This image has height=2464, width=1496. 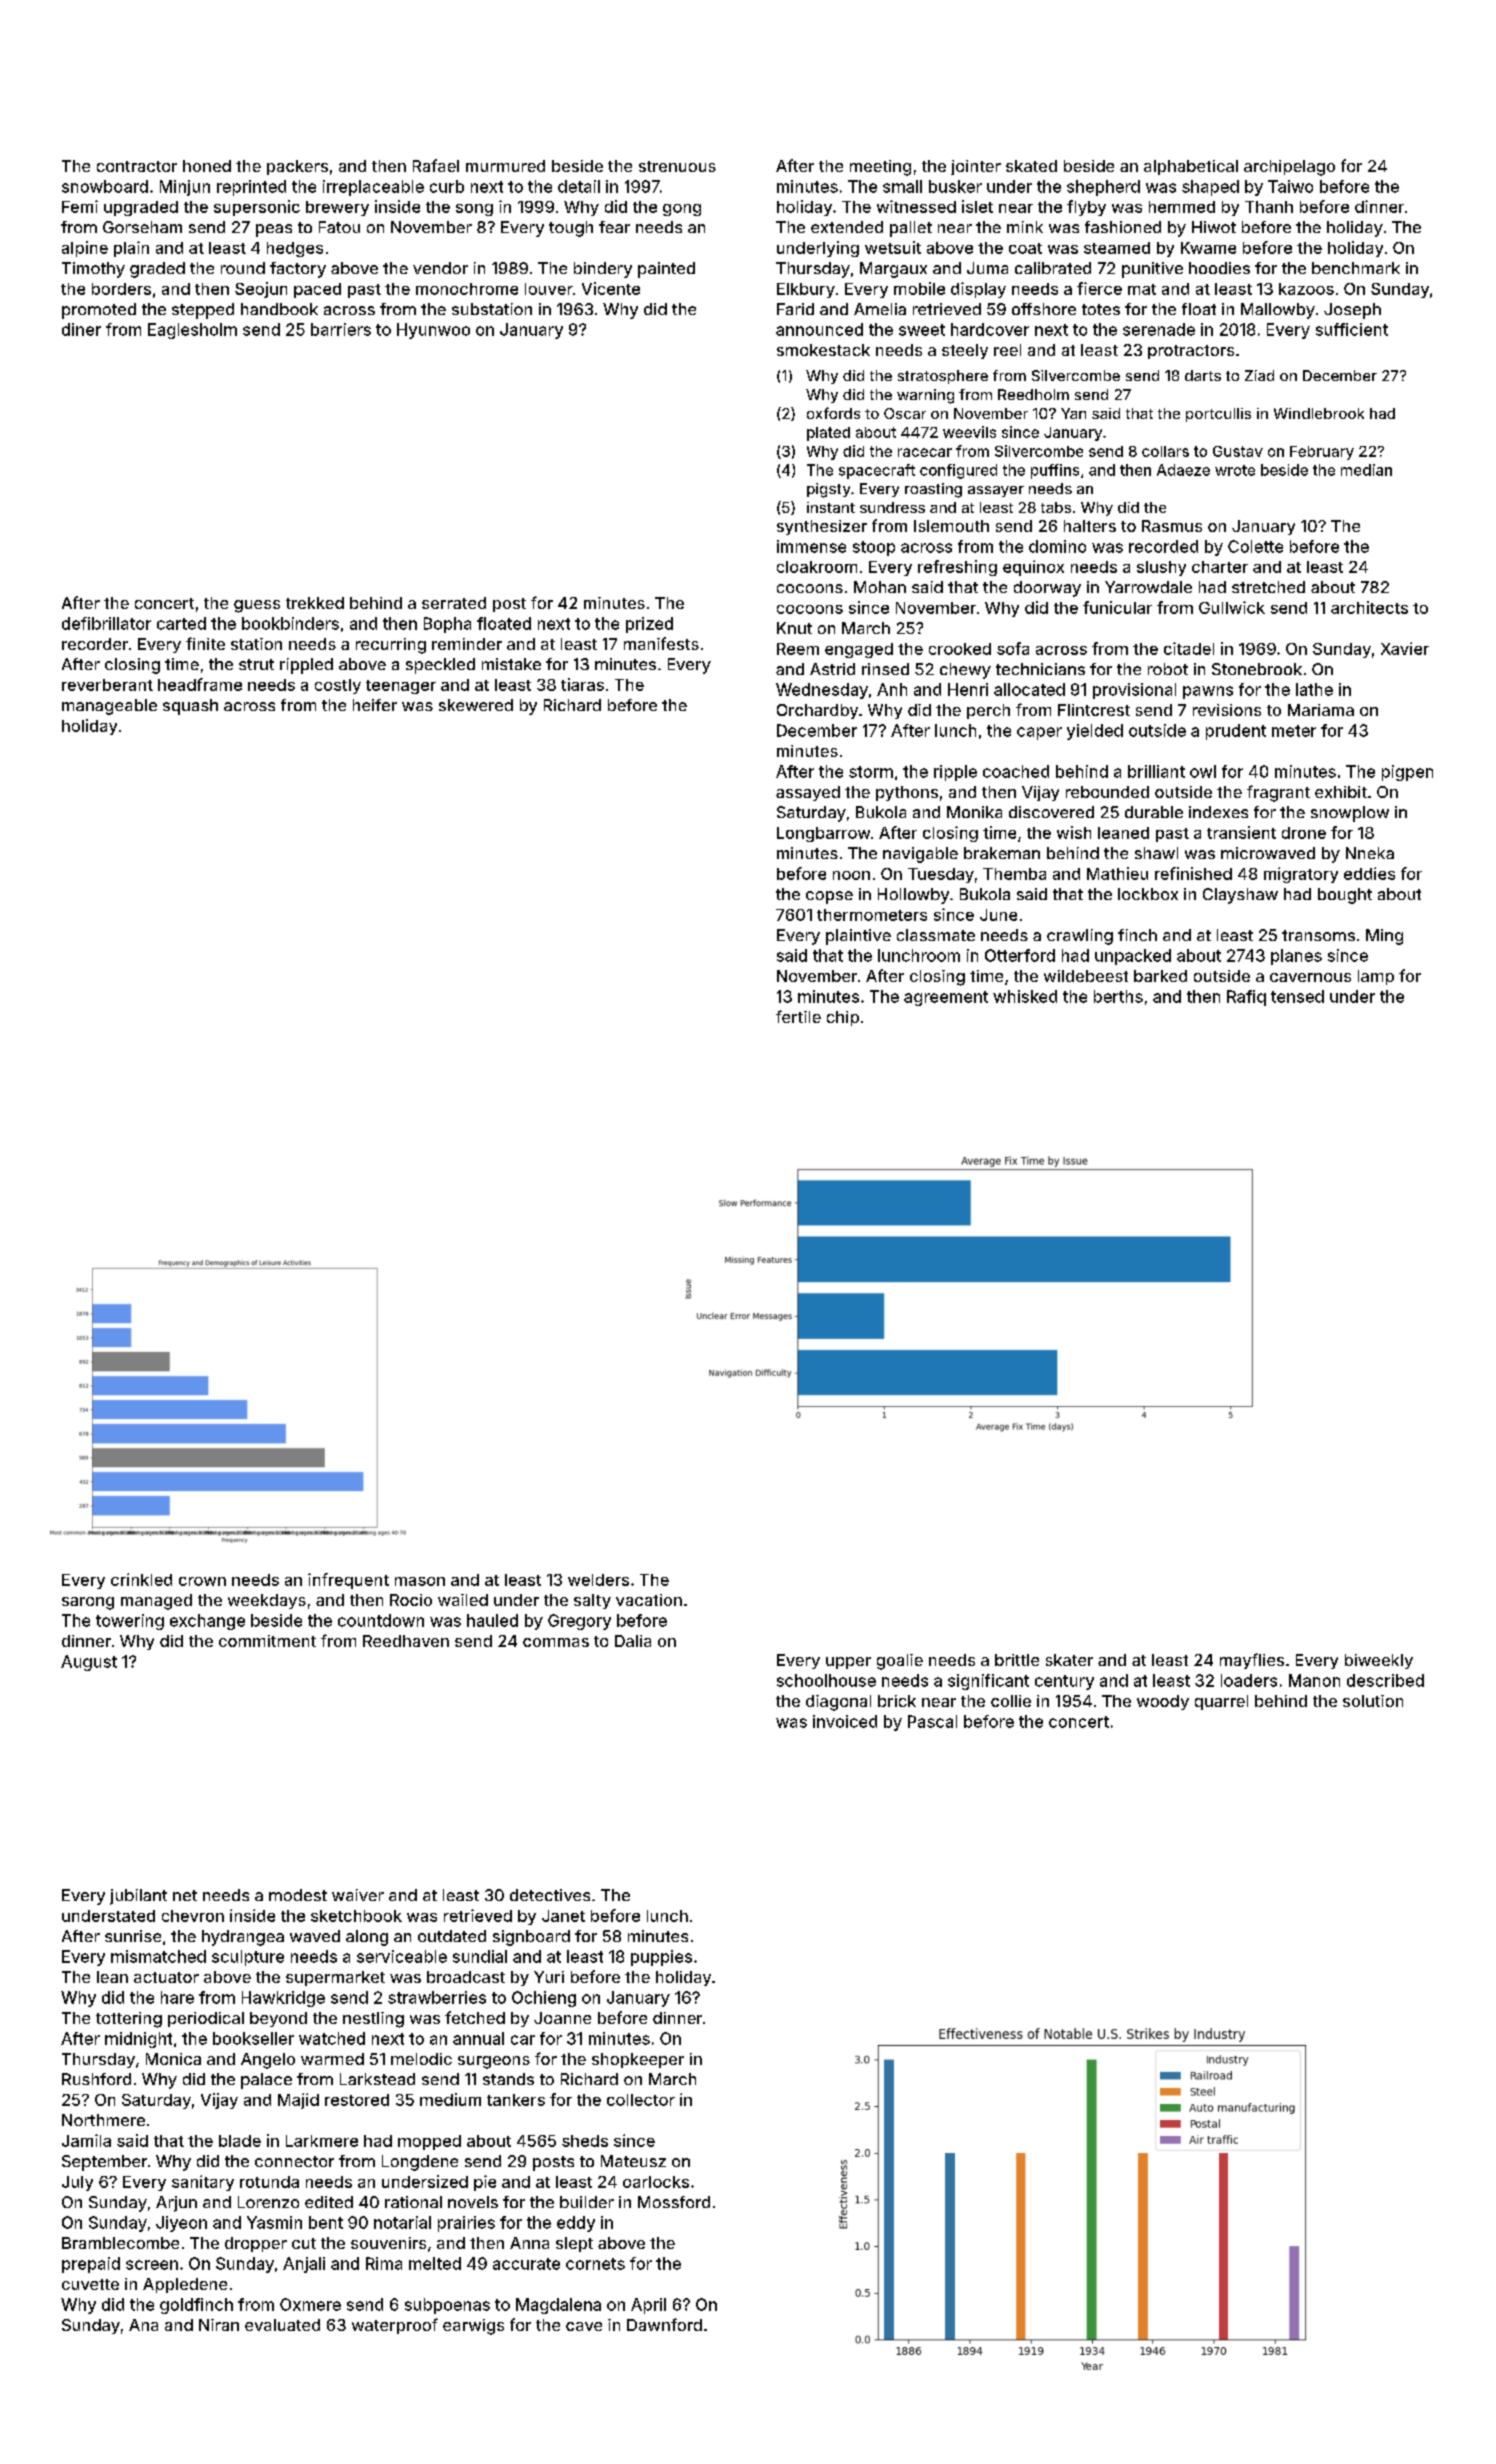 What do you see at coordinates (1366, 470) in the image?
I see `median` at bounding box center [1366, 470].
